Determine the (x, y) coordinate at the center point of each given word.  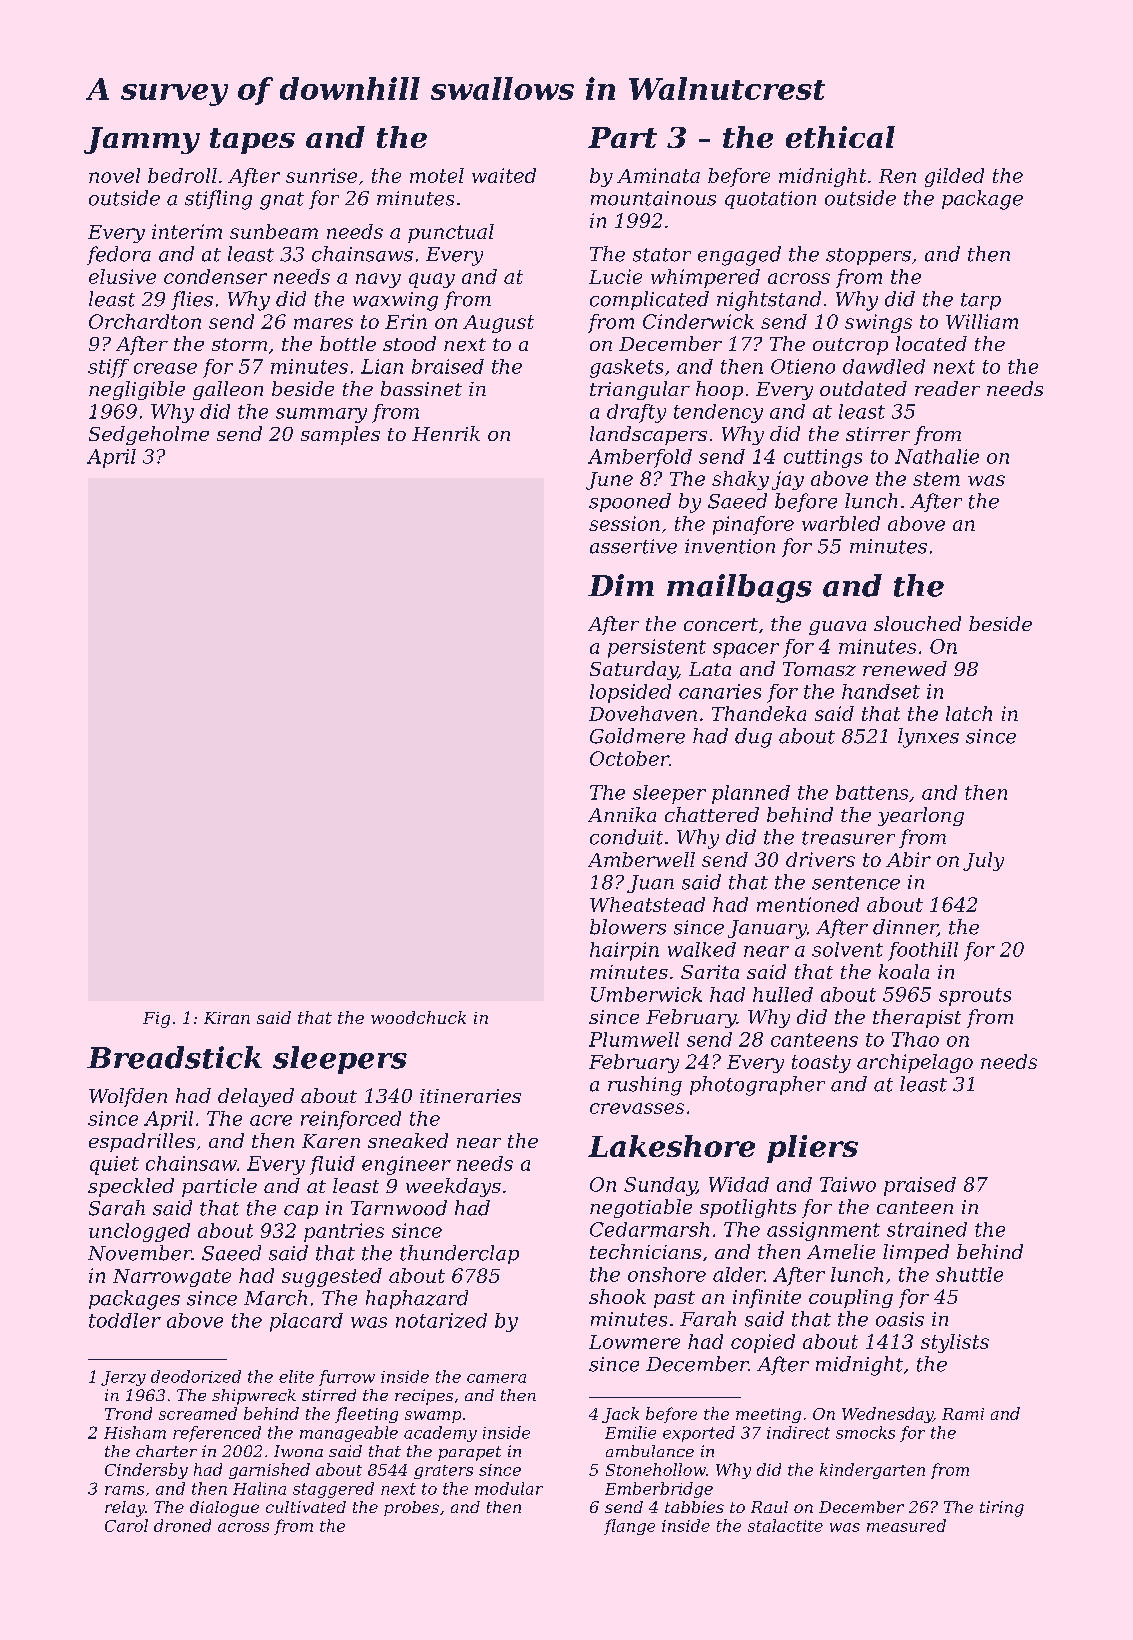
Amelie (841, 1251)
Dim (621, 585)
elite (296, 1376)
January (767, 929)
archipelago (915, 1063)
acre (271, 1120)
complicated (649, 300)
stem (936, 479)
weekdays (453, 1187)
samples (340, 435)
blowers (628, 927)
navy (378, 280)
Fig (156, 1020)
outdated (863, 388)
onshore (667, 1274)
